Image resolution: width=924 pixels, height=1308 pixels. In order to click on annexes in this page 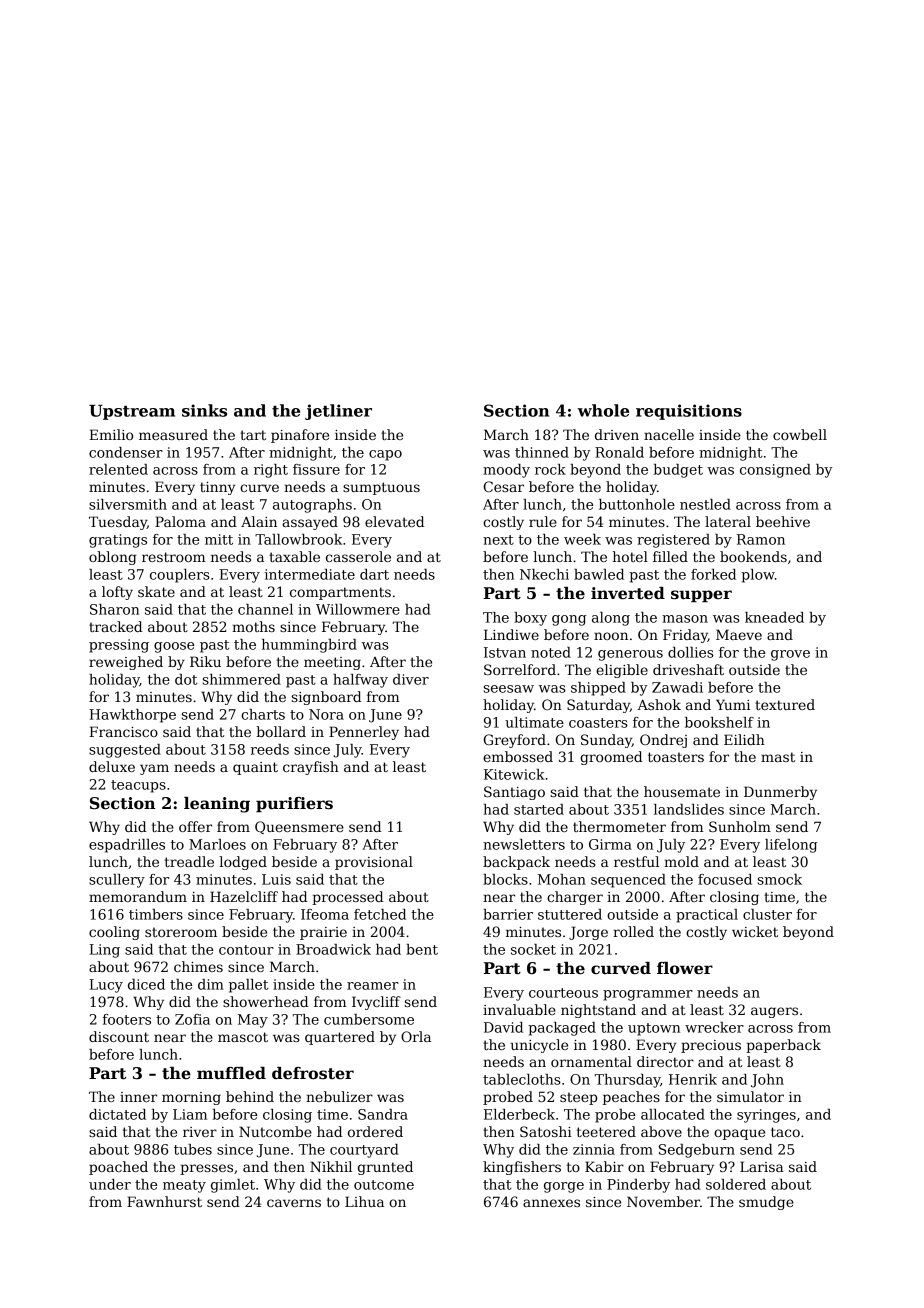, I will do `click(551, 1203)`.
